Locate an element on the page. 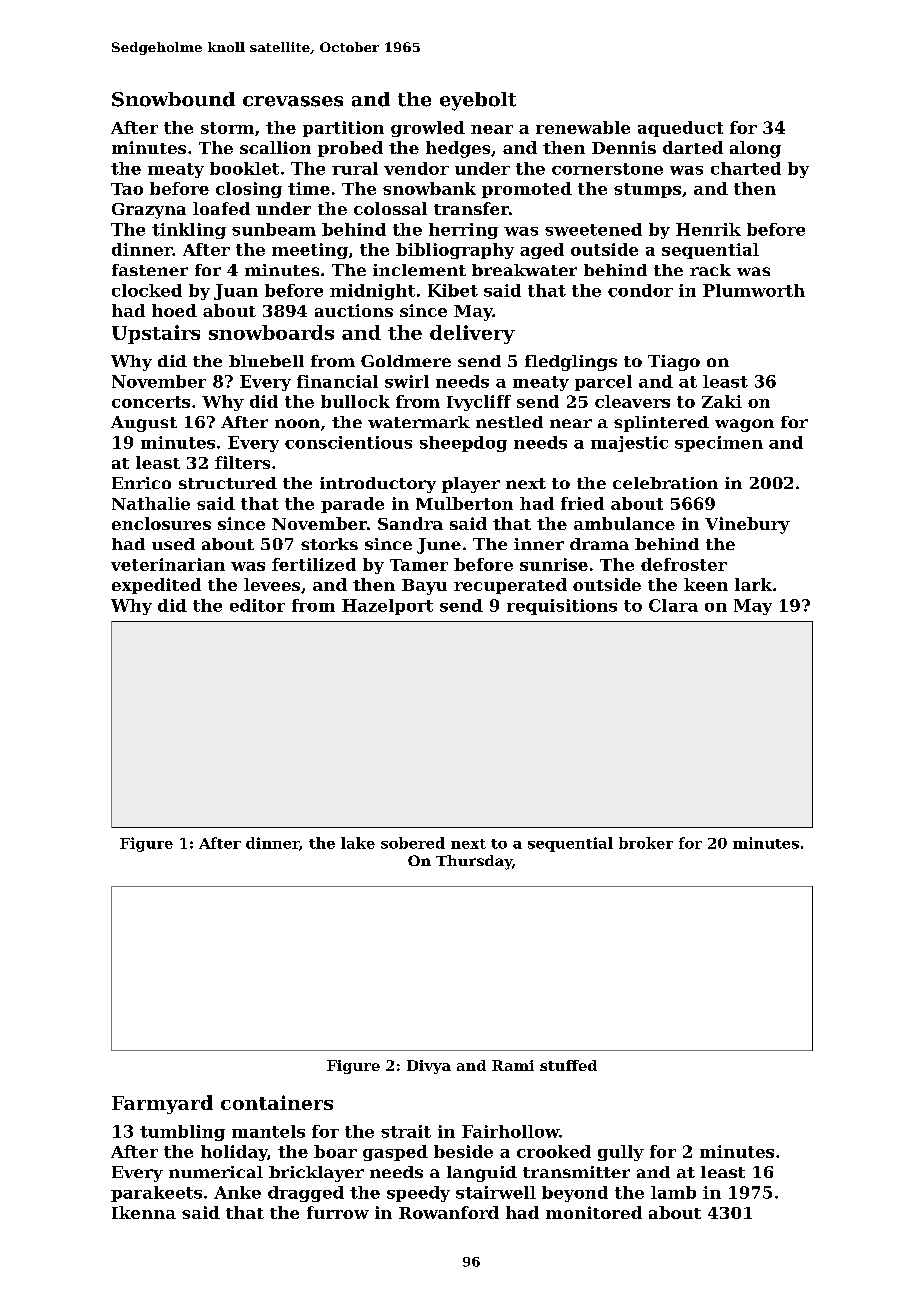  parcel is located at coordinates (603, 383).
